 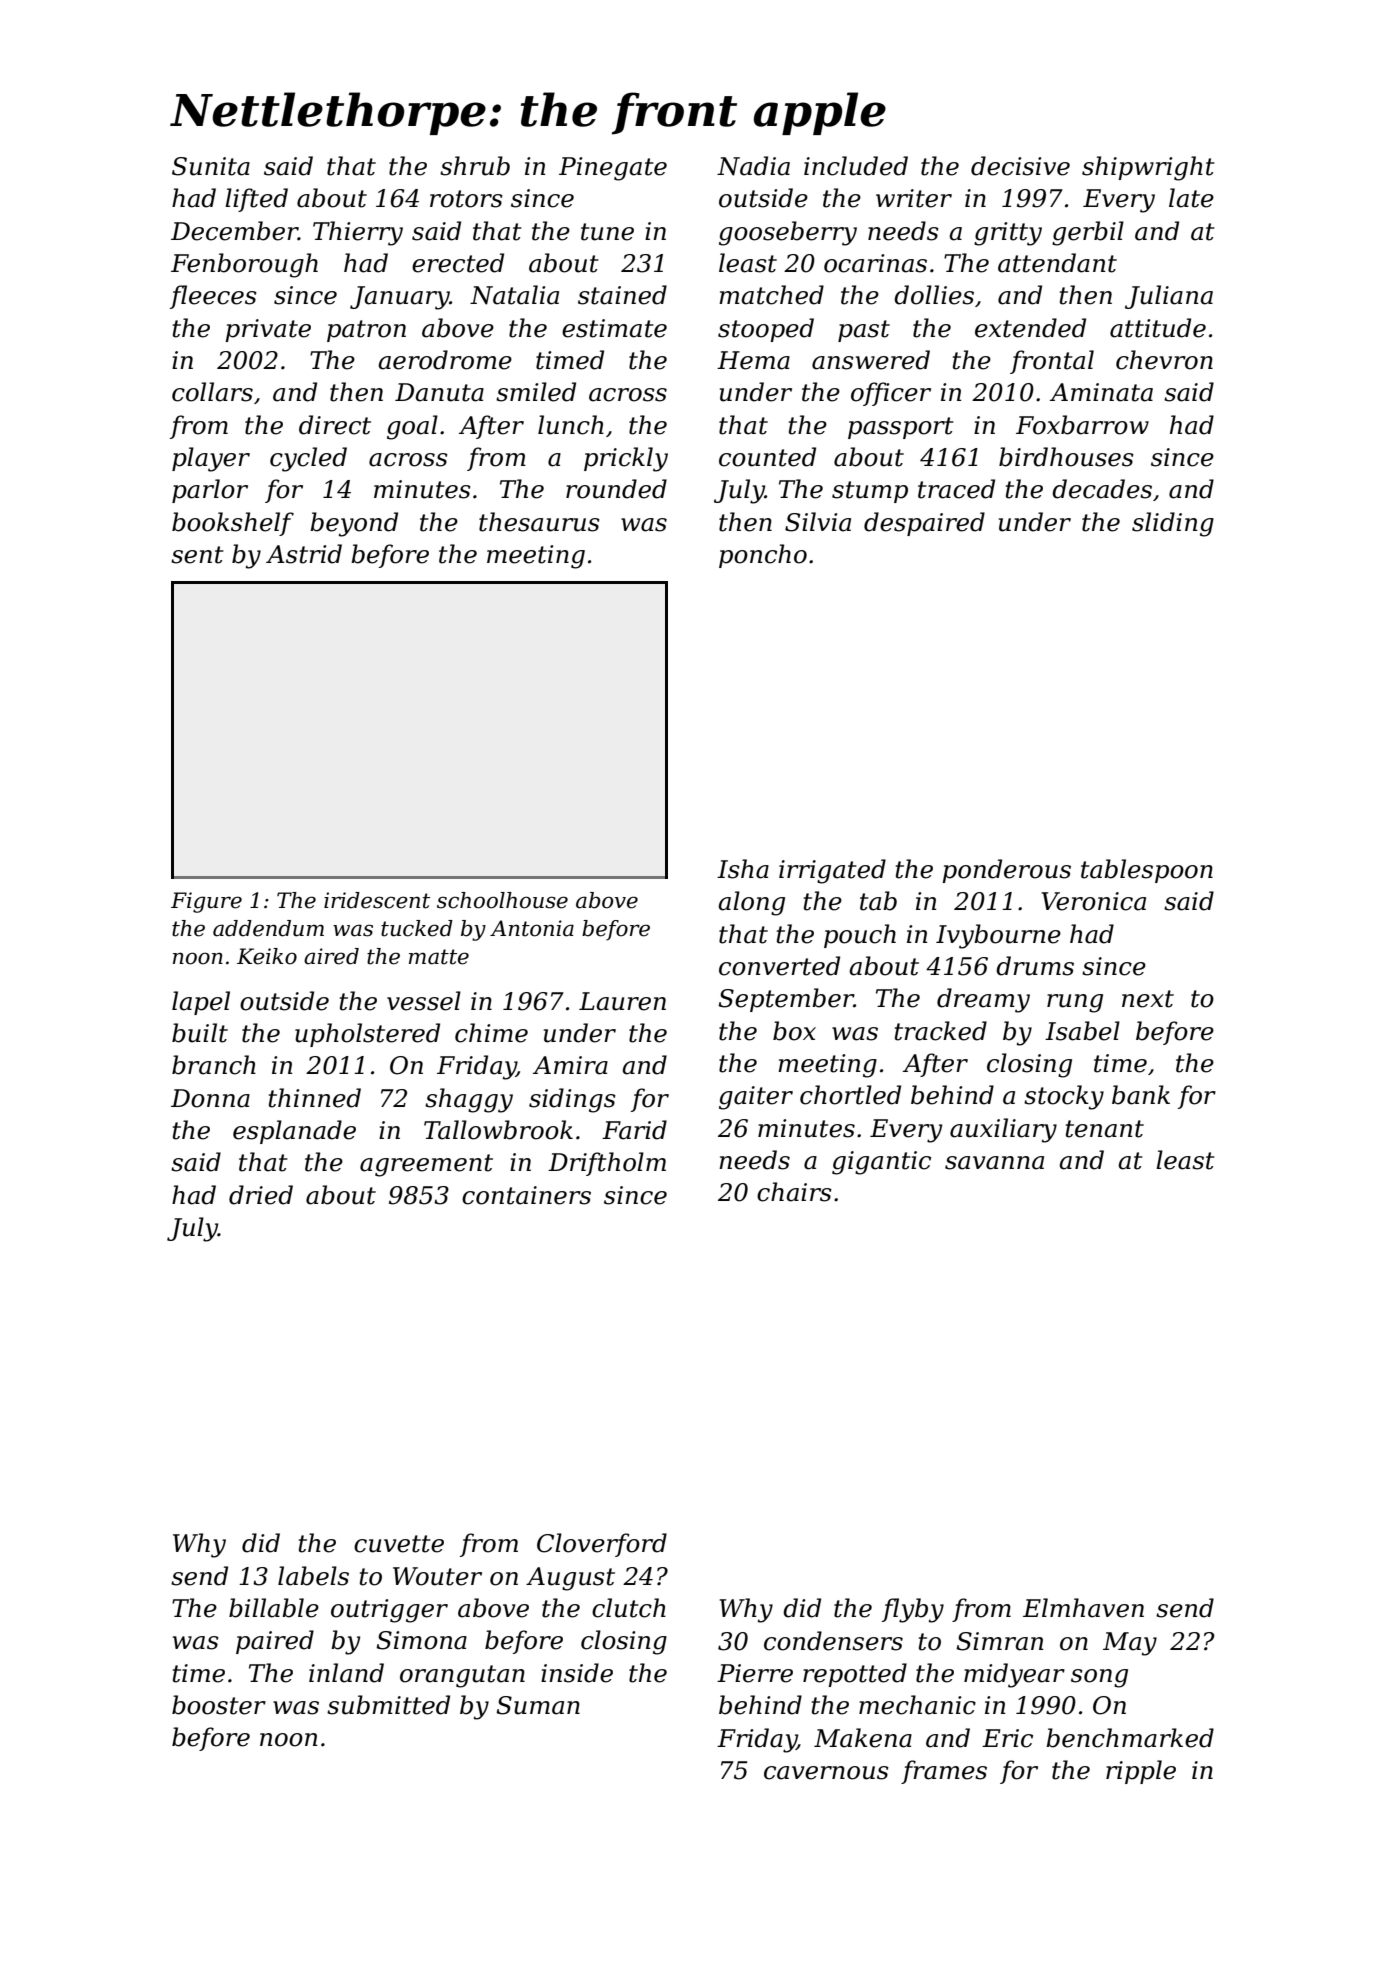 What do you see at coordinates (475, 166) in the image?
I see `shrub` at bounding box center [475, 166].
